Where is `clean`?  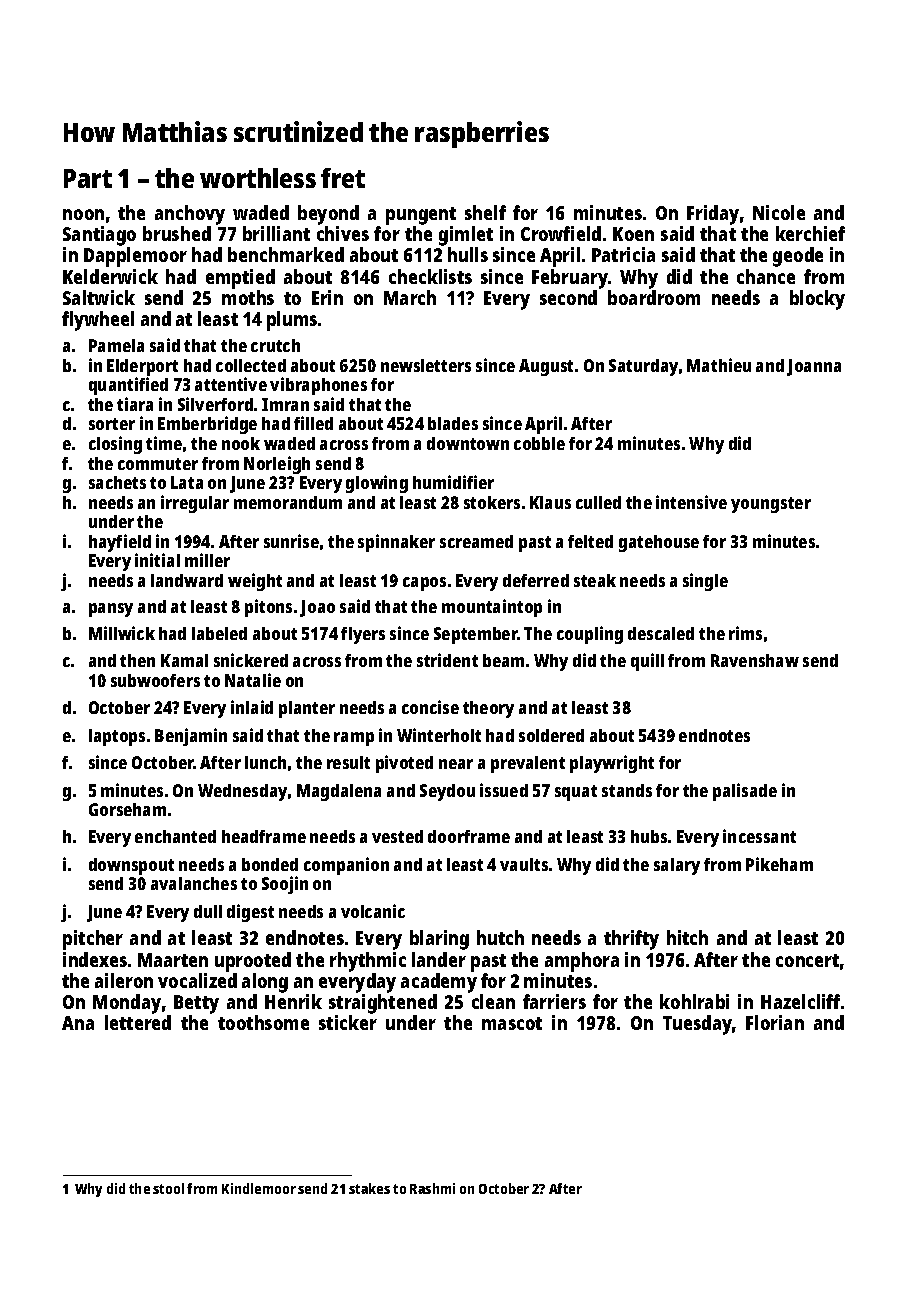 clean is located at coordinates (493, 1001).
